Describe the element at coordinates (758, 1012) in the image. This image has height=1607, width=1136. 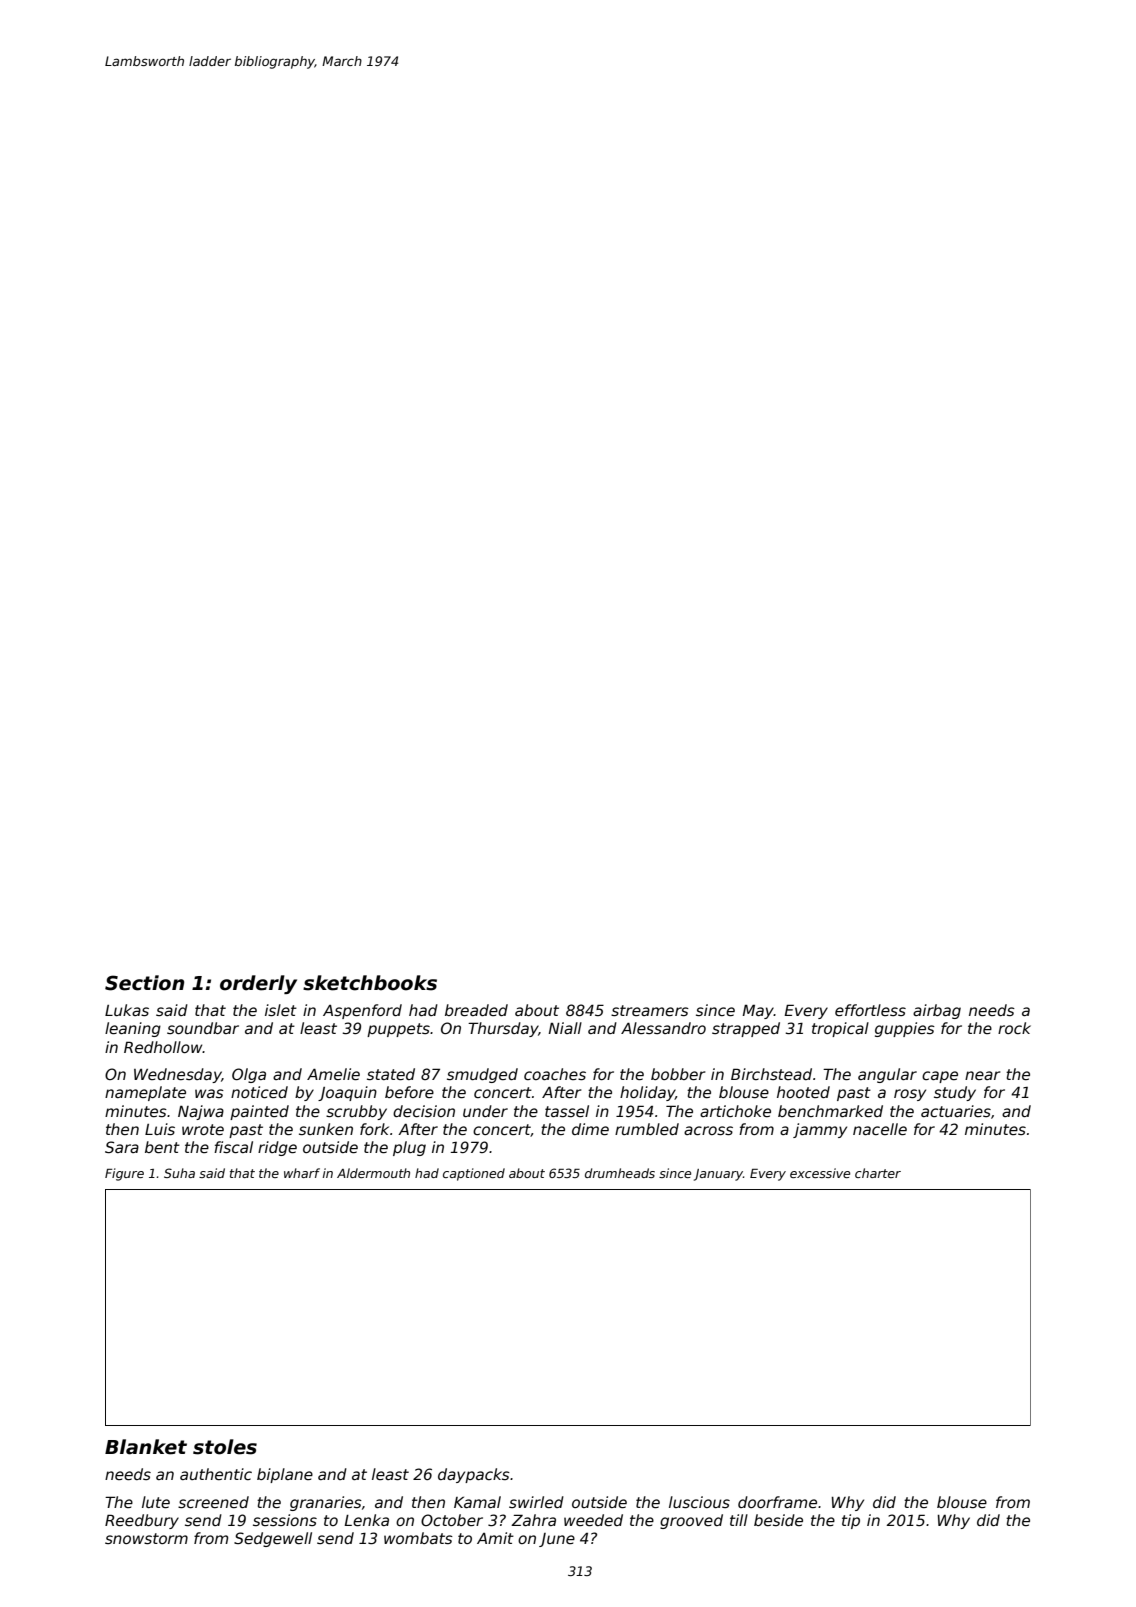
I see `May` at that location.
